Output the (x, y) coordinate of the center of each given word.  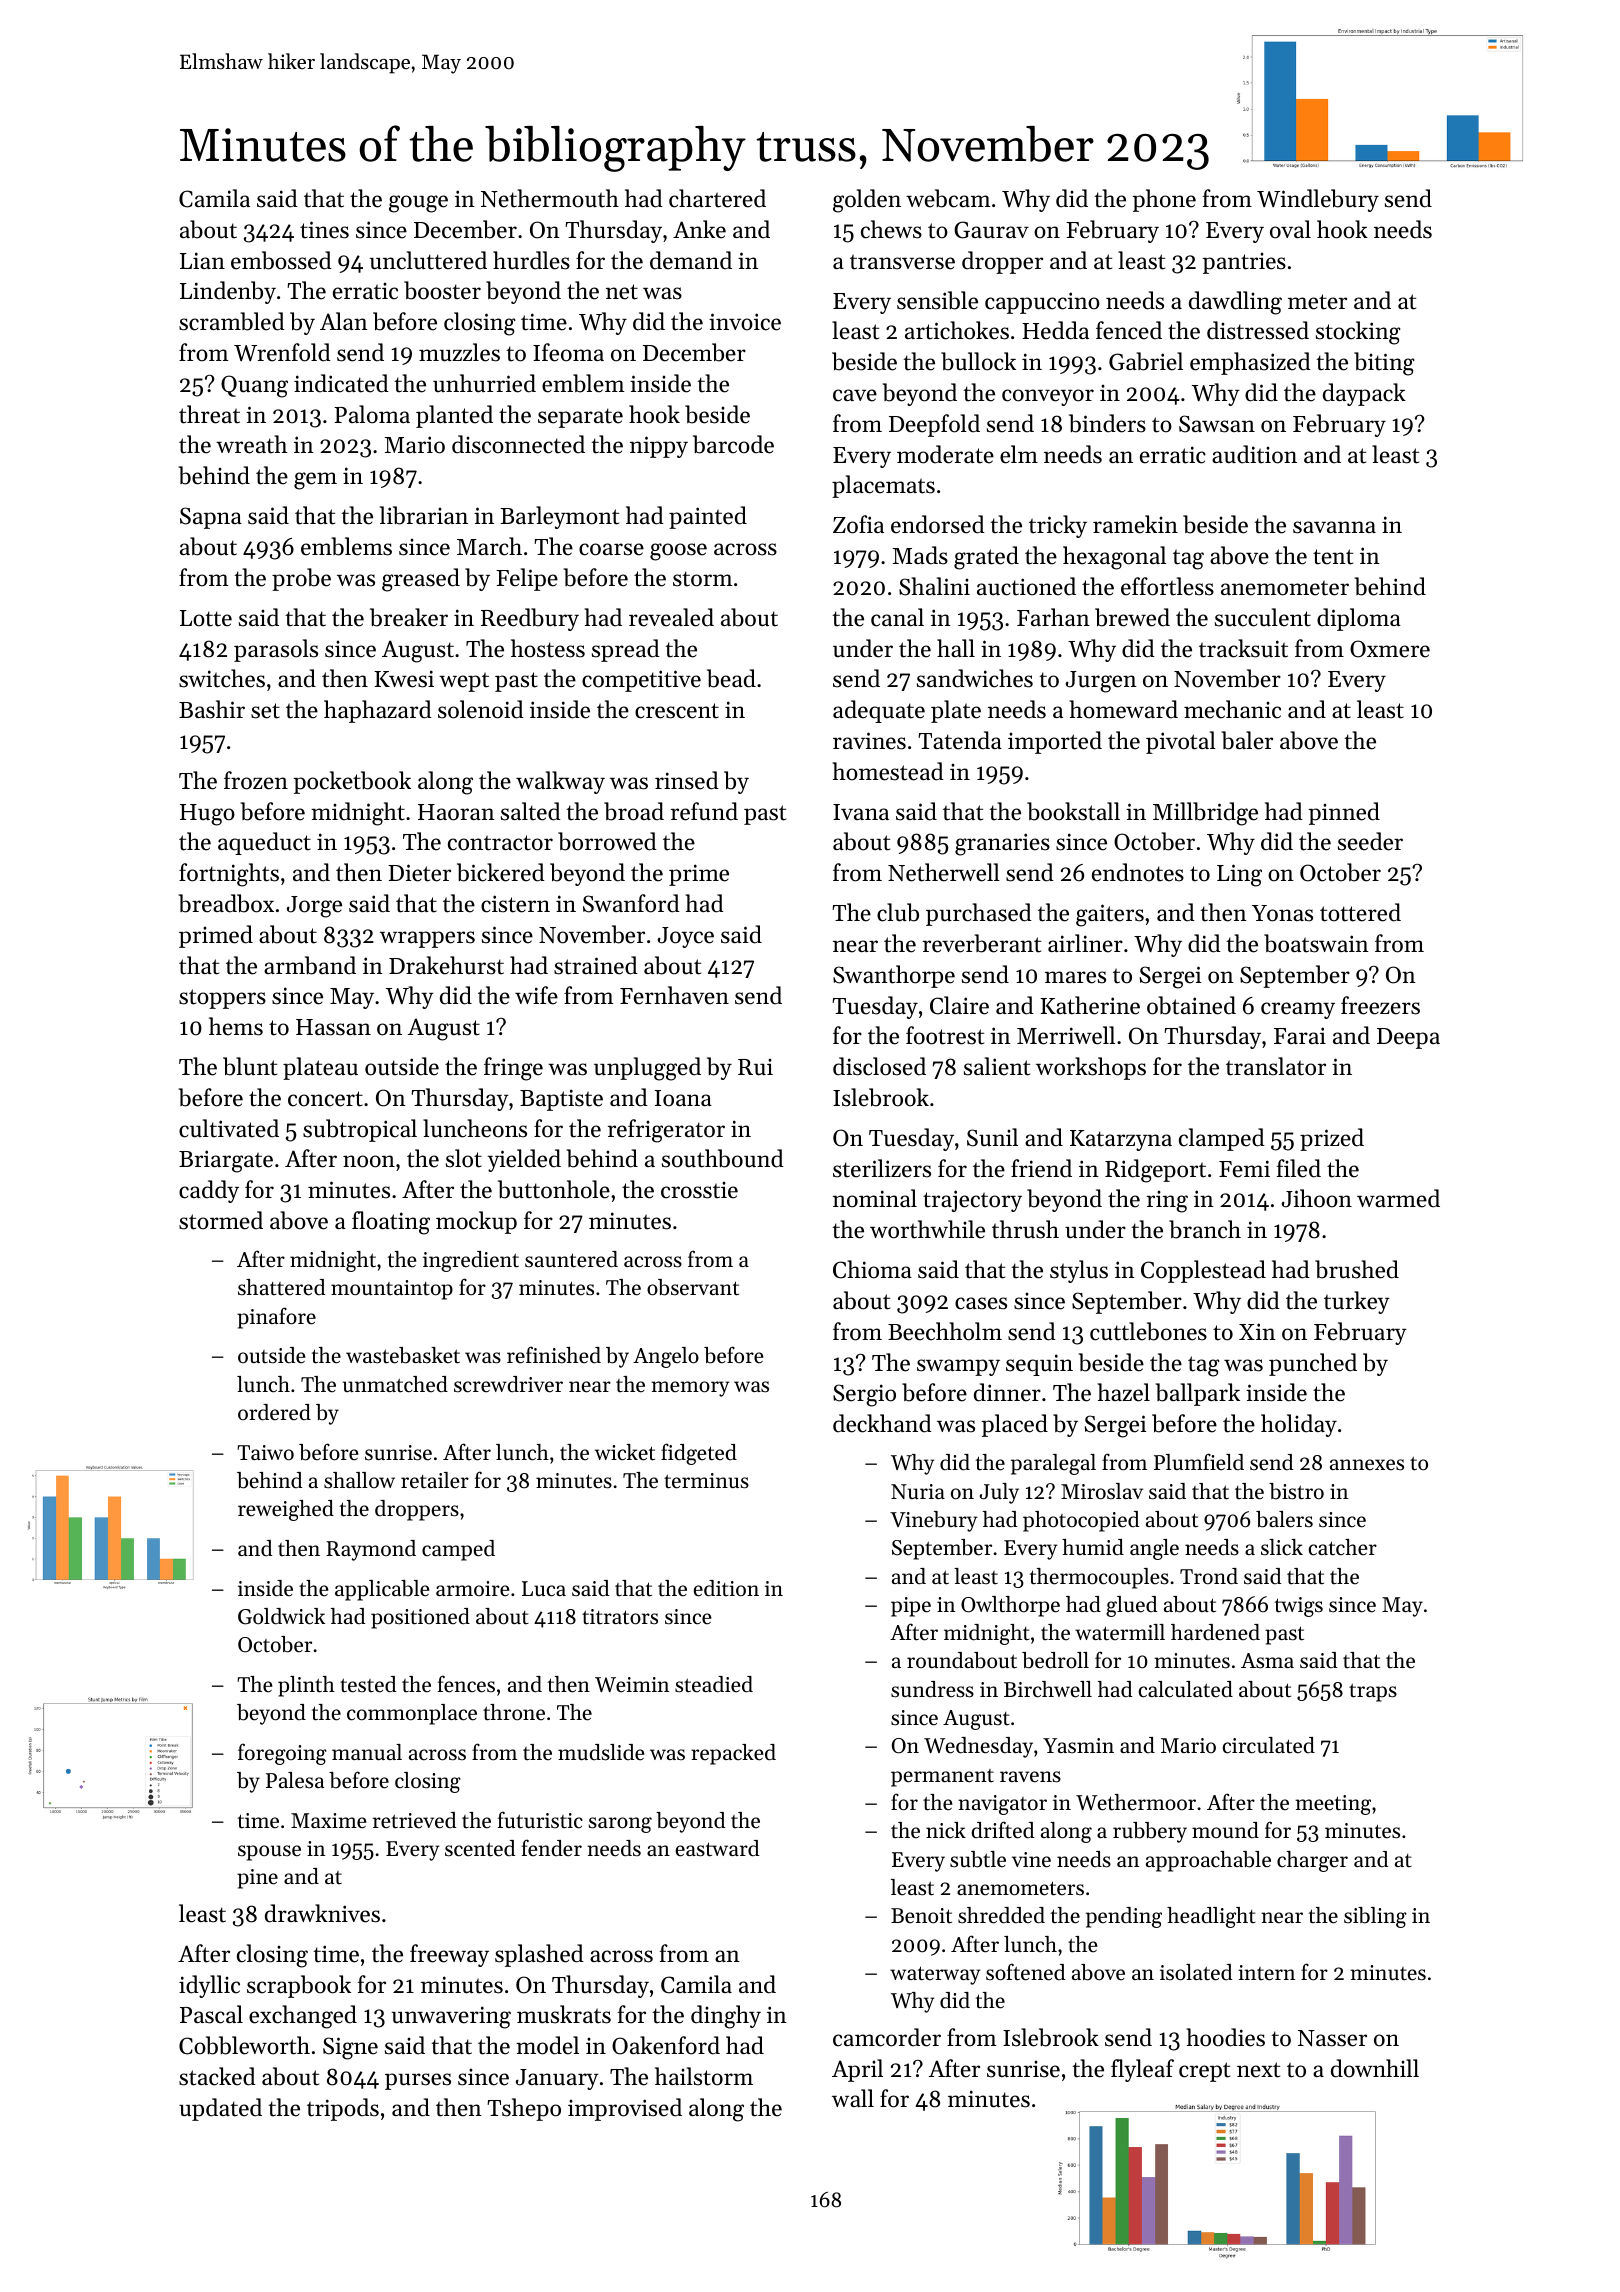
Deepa (1408, 1038)
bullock (978, 361)
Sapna (211, 518)
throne (514, 1712)
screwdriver (508, 1384)
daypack (1364, 394)
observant (693, 1287)
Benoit (921, 1916)
